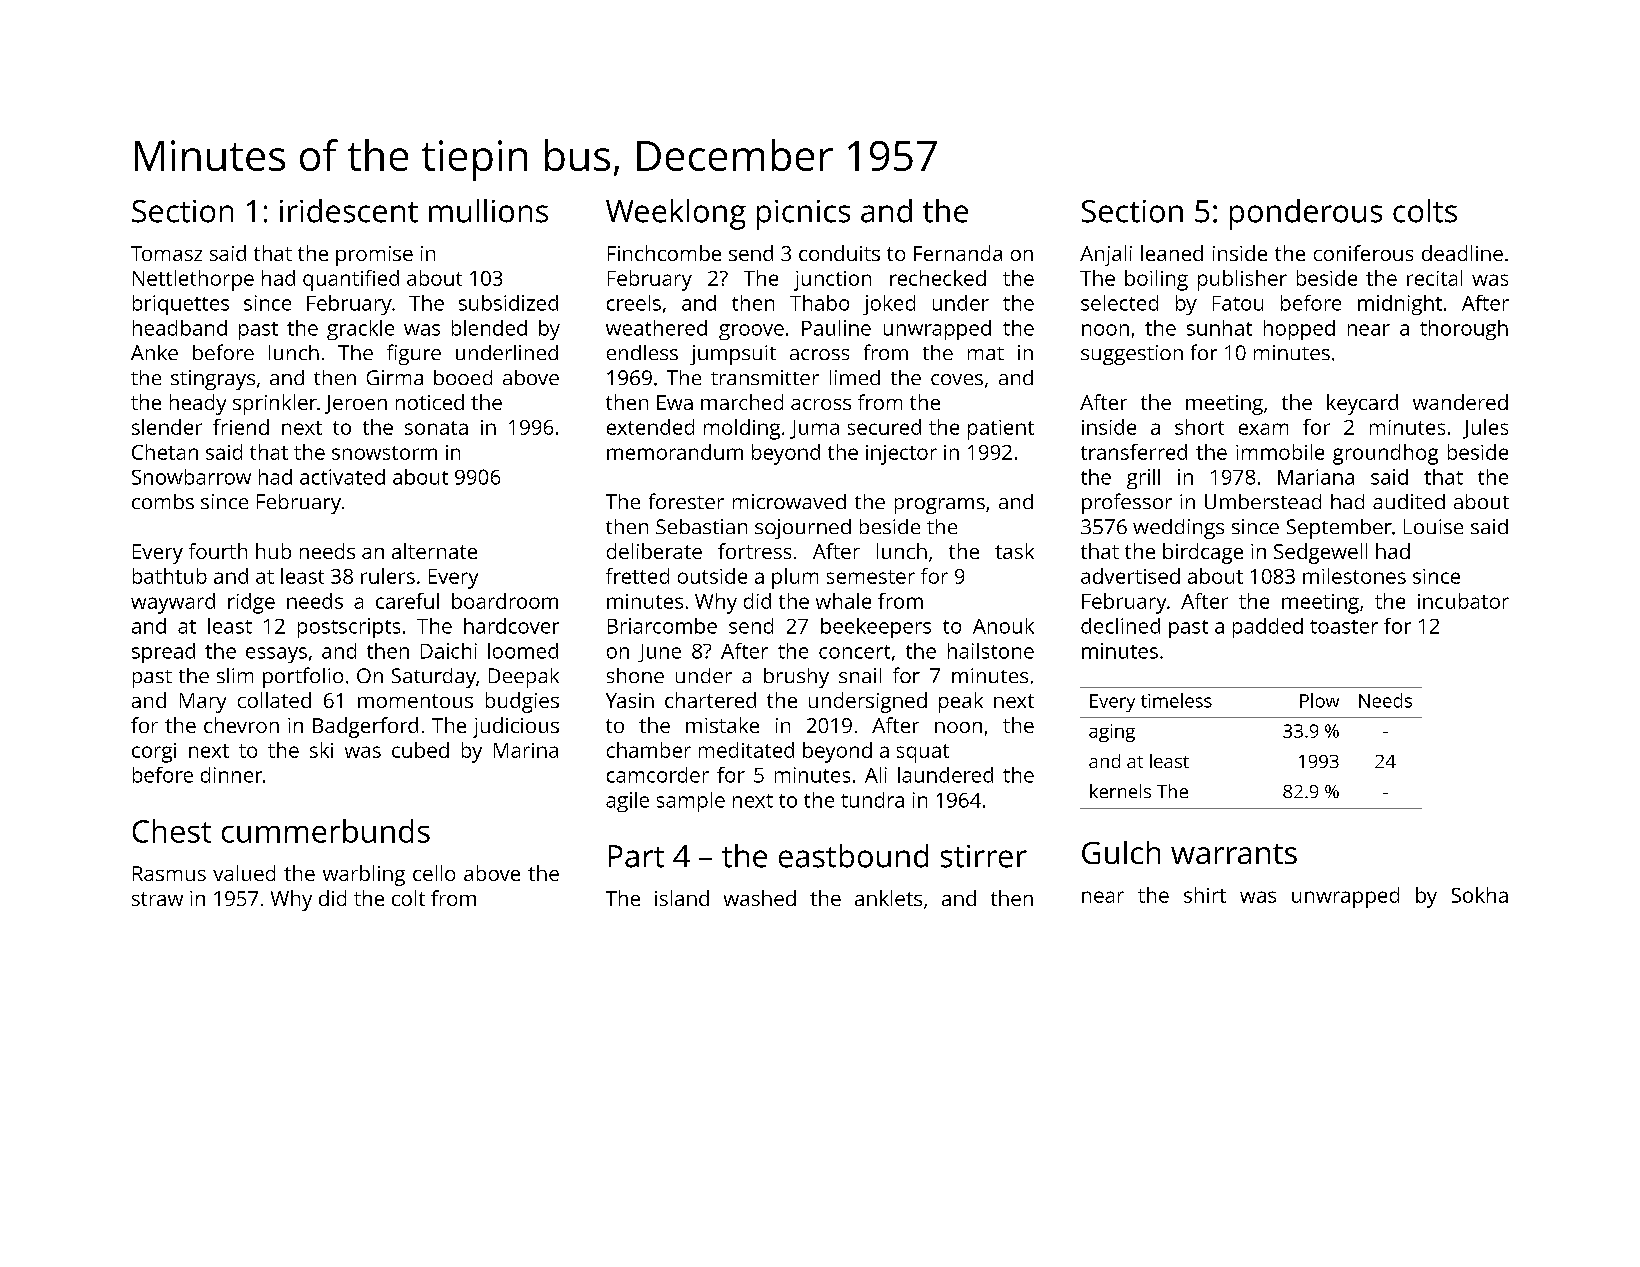  I want to click on slim, so click(235, 675).
